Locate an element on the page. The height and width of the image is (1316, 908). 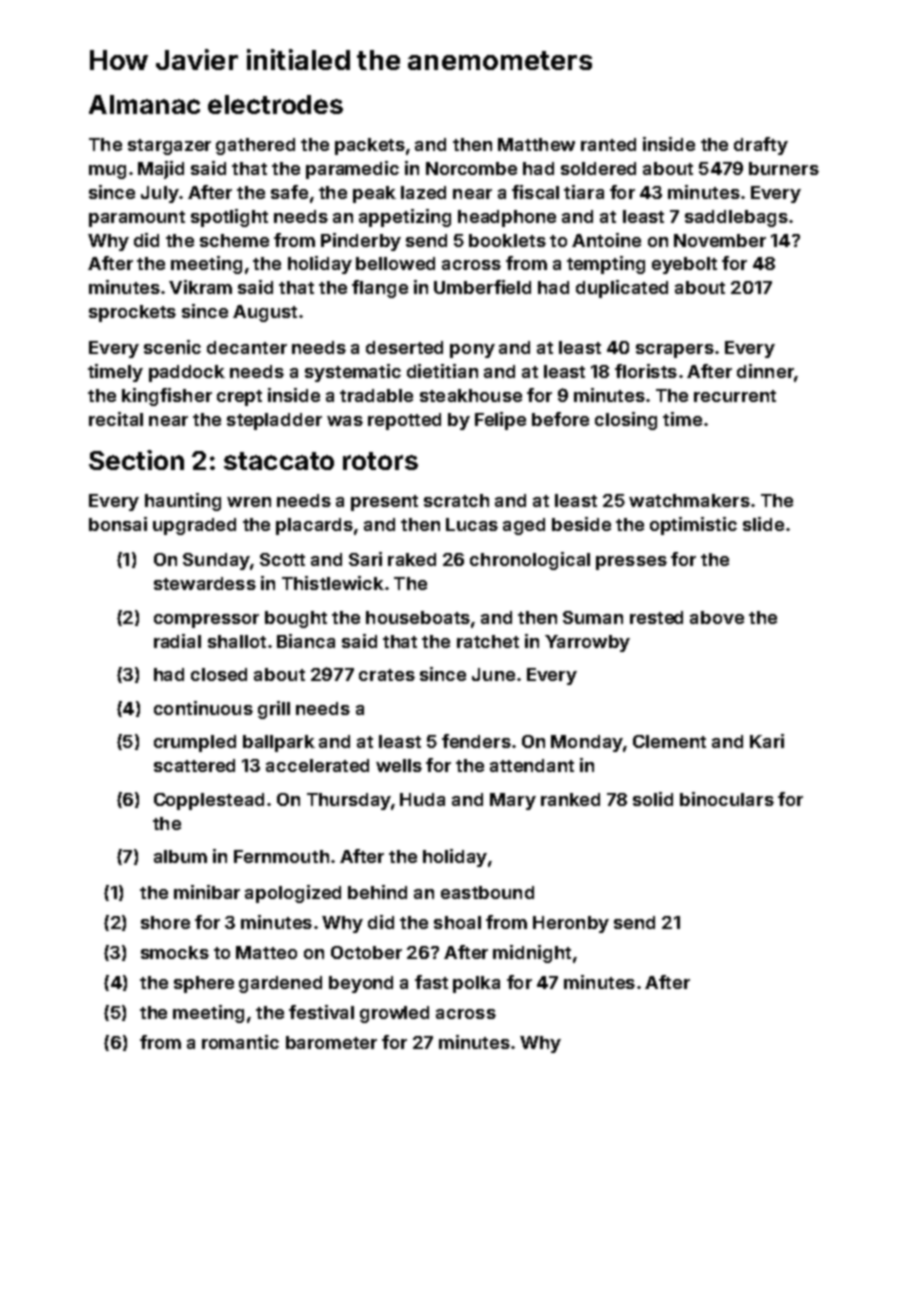
October is located at coordinates (366, 952).
